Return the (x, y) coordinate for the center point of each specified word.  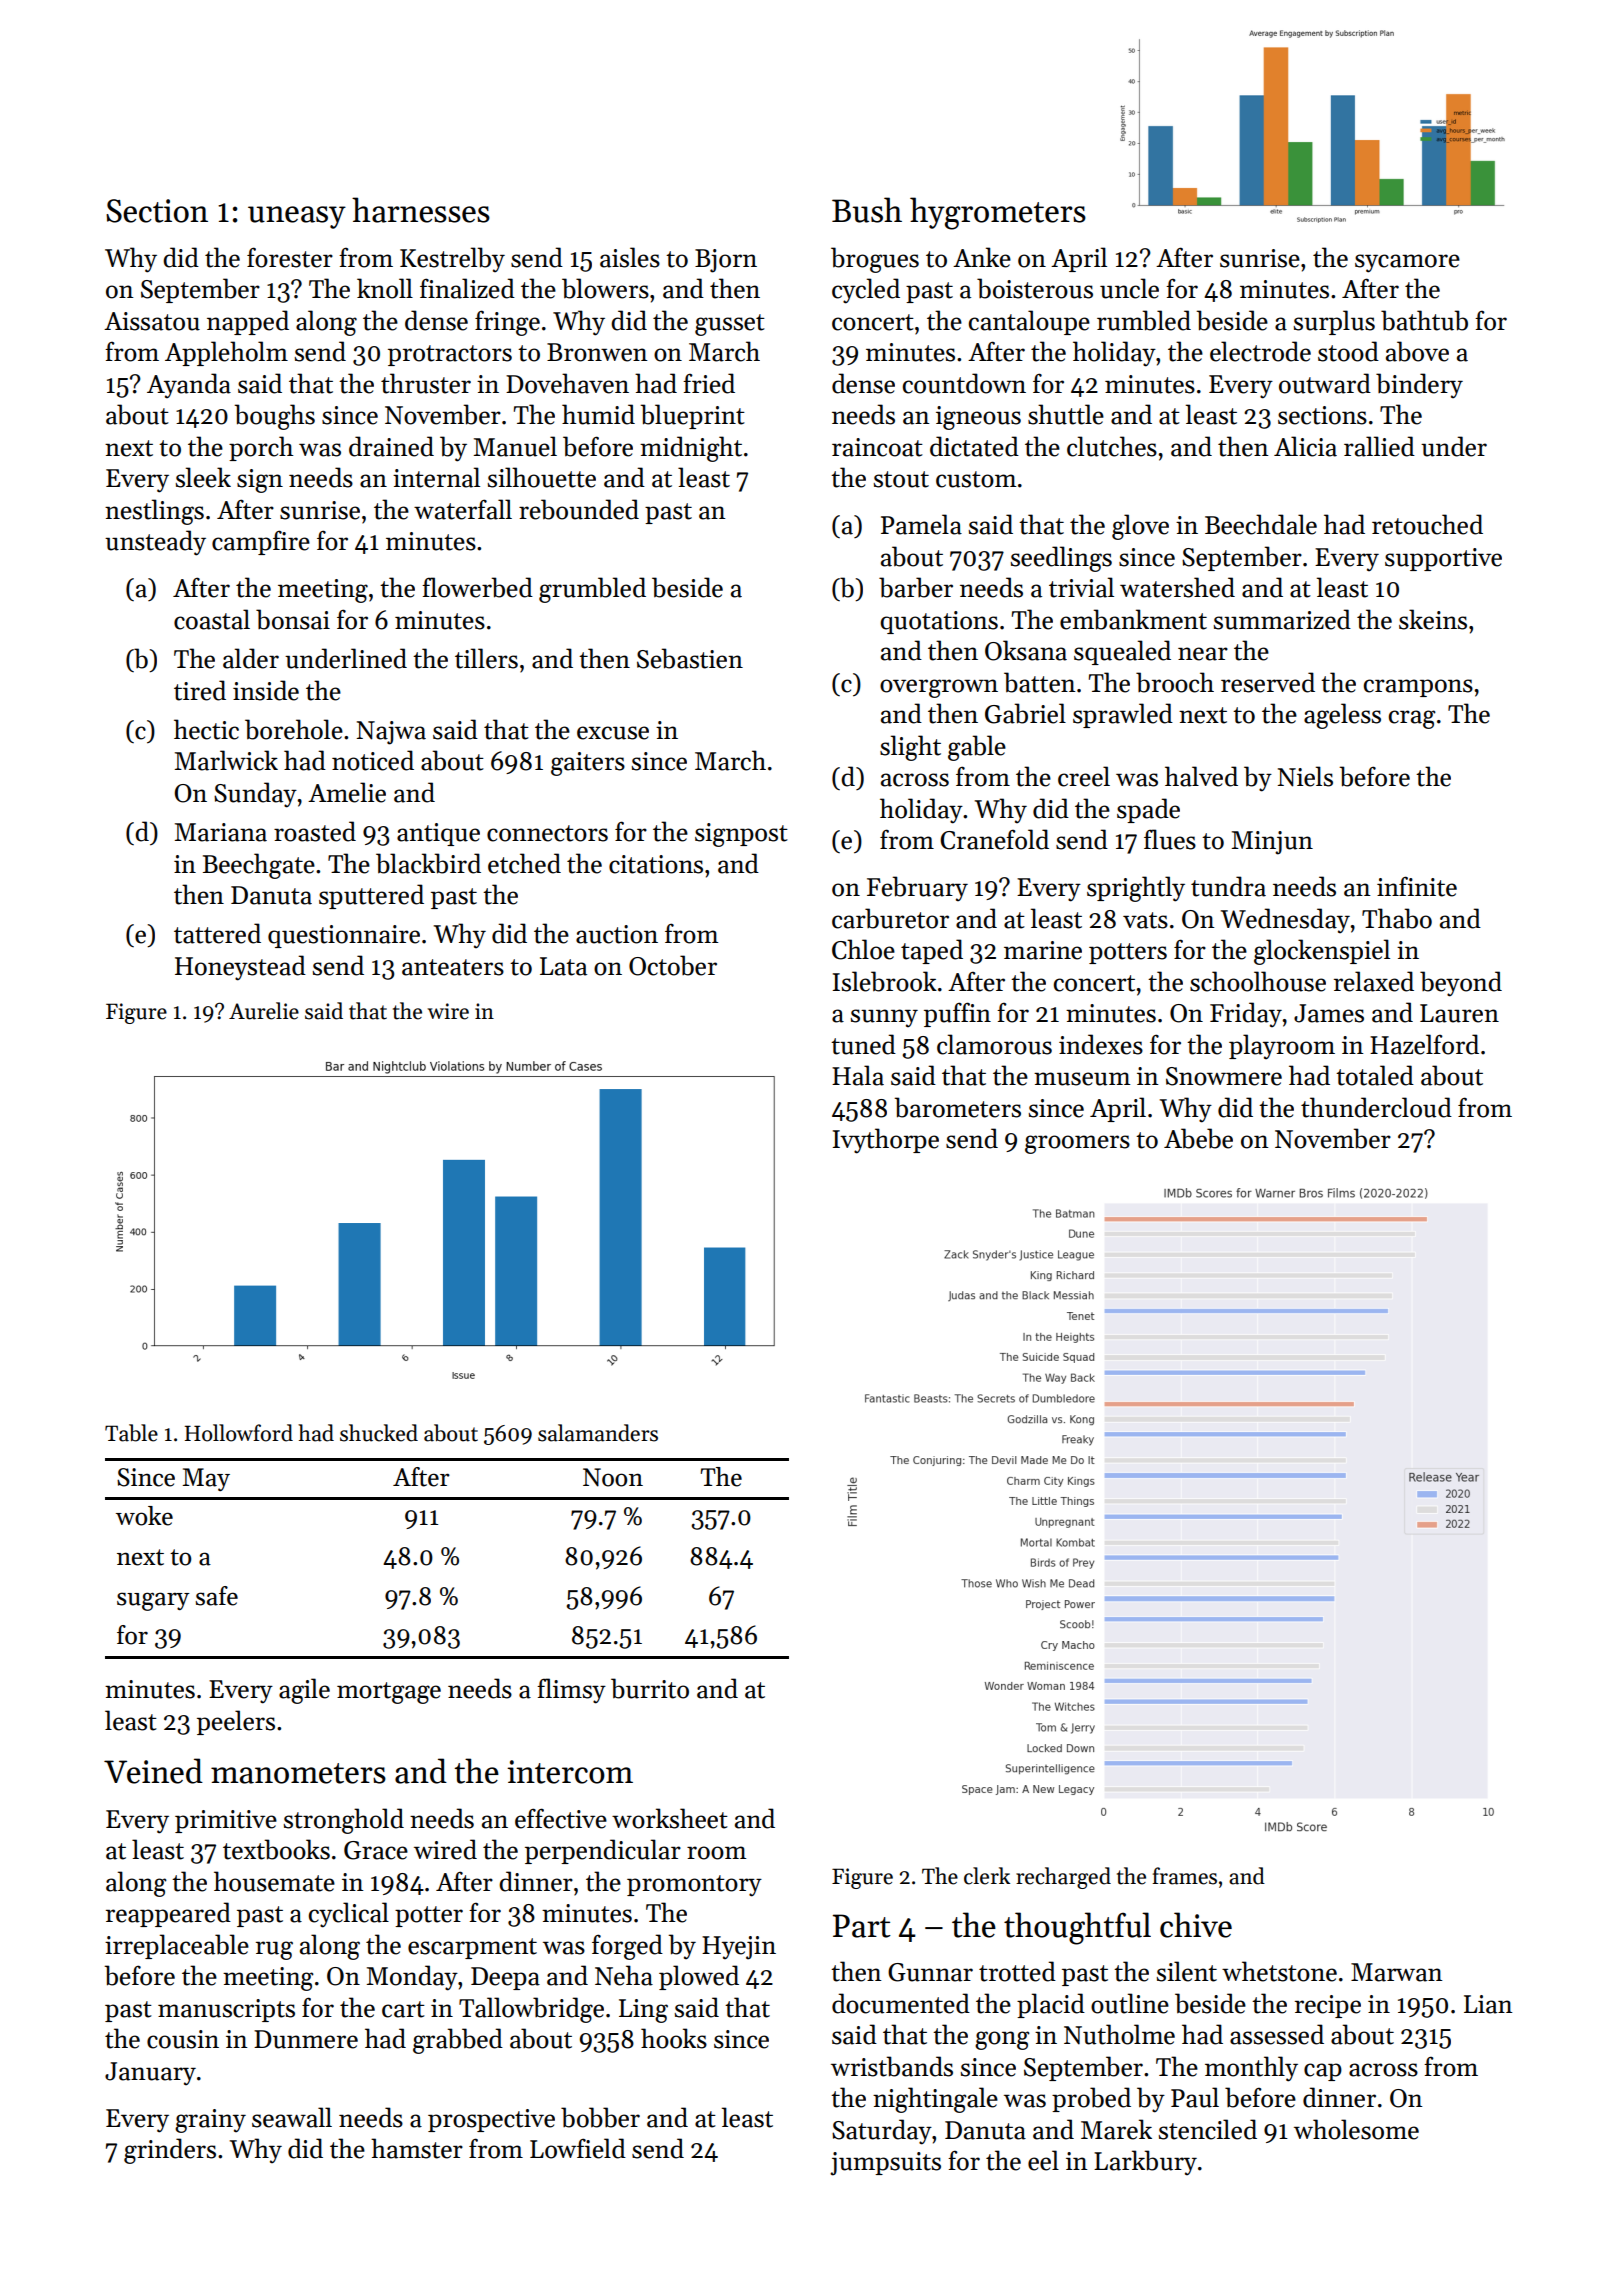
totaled (1375, 1075)
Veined (153, 1771)
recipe (1328, 2006)
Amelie (347, 792)
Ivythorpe (886, 1141)
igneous (978, 418)
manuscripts (226, 2010)
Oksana (1026, 650)
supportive (1443, 559)
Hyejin (739, 1948)
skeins (1433, 619)
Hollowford (239, 1433)
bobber (600, 2117)
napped (248, 322)
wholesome (1356, 2129)
